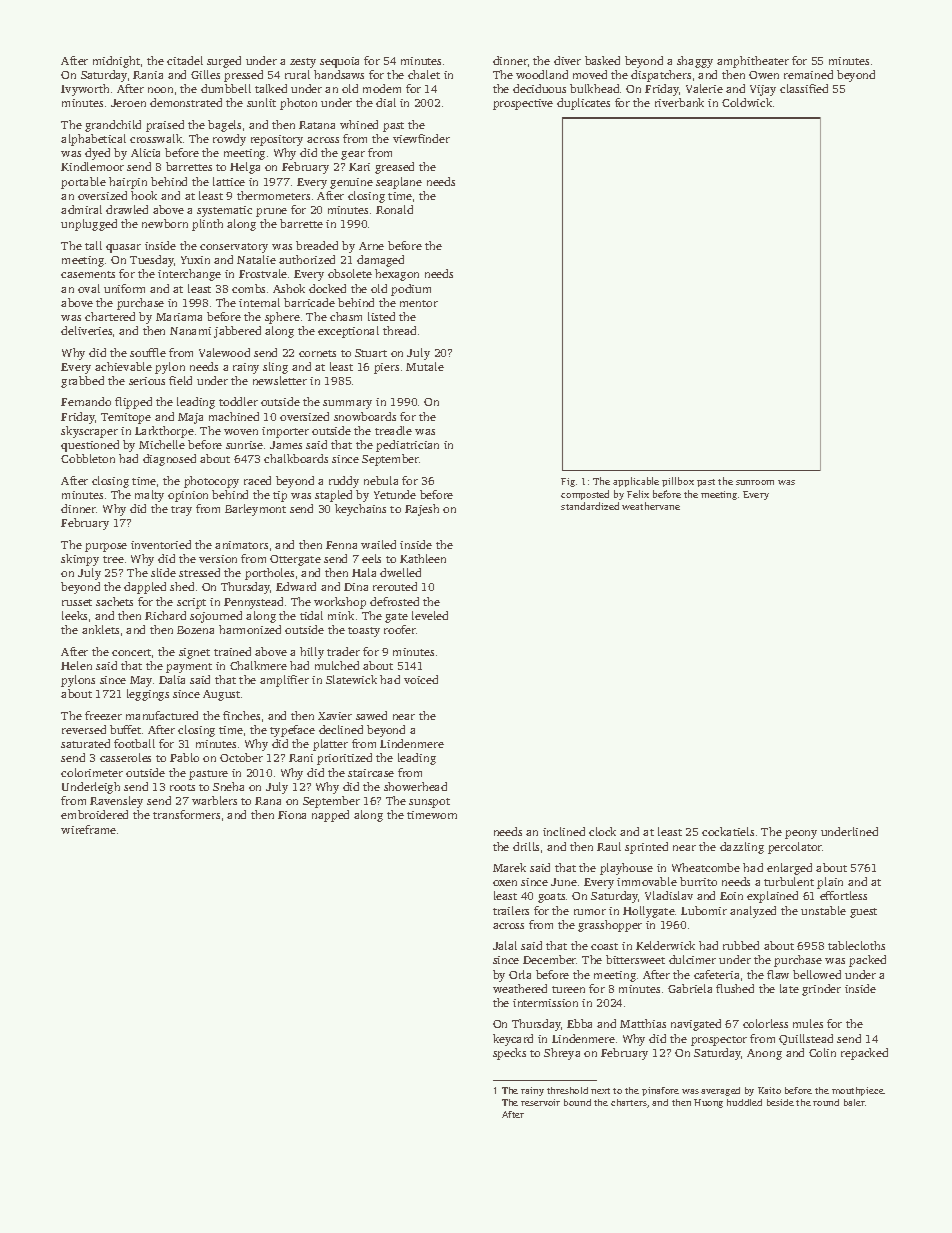 The height and width of the document is (1233, 952). I want to click on pillbox, so click(678, 482).
